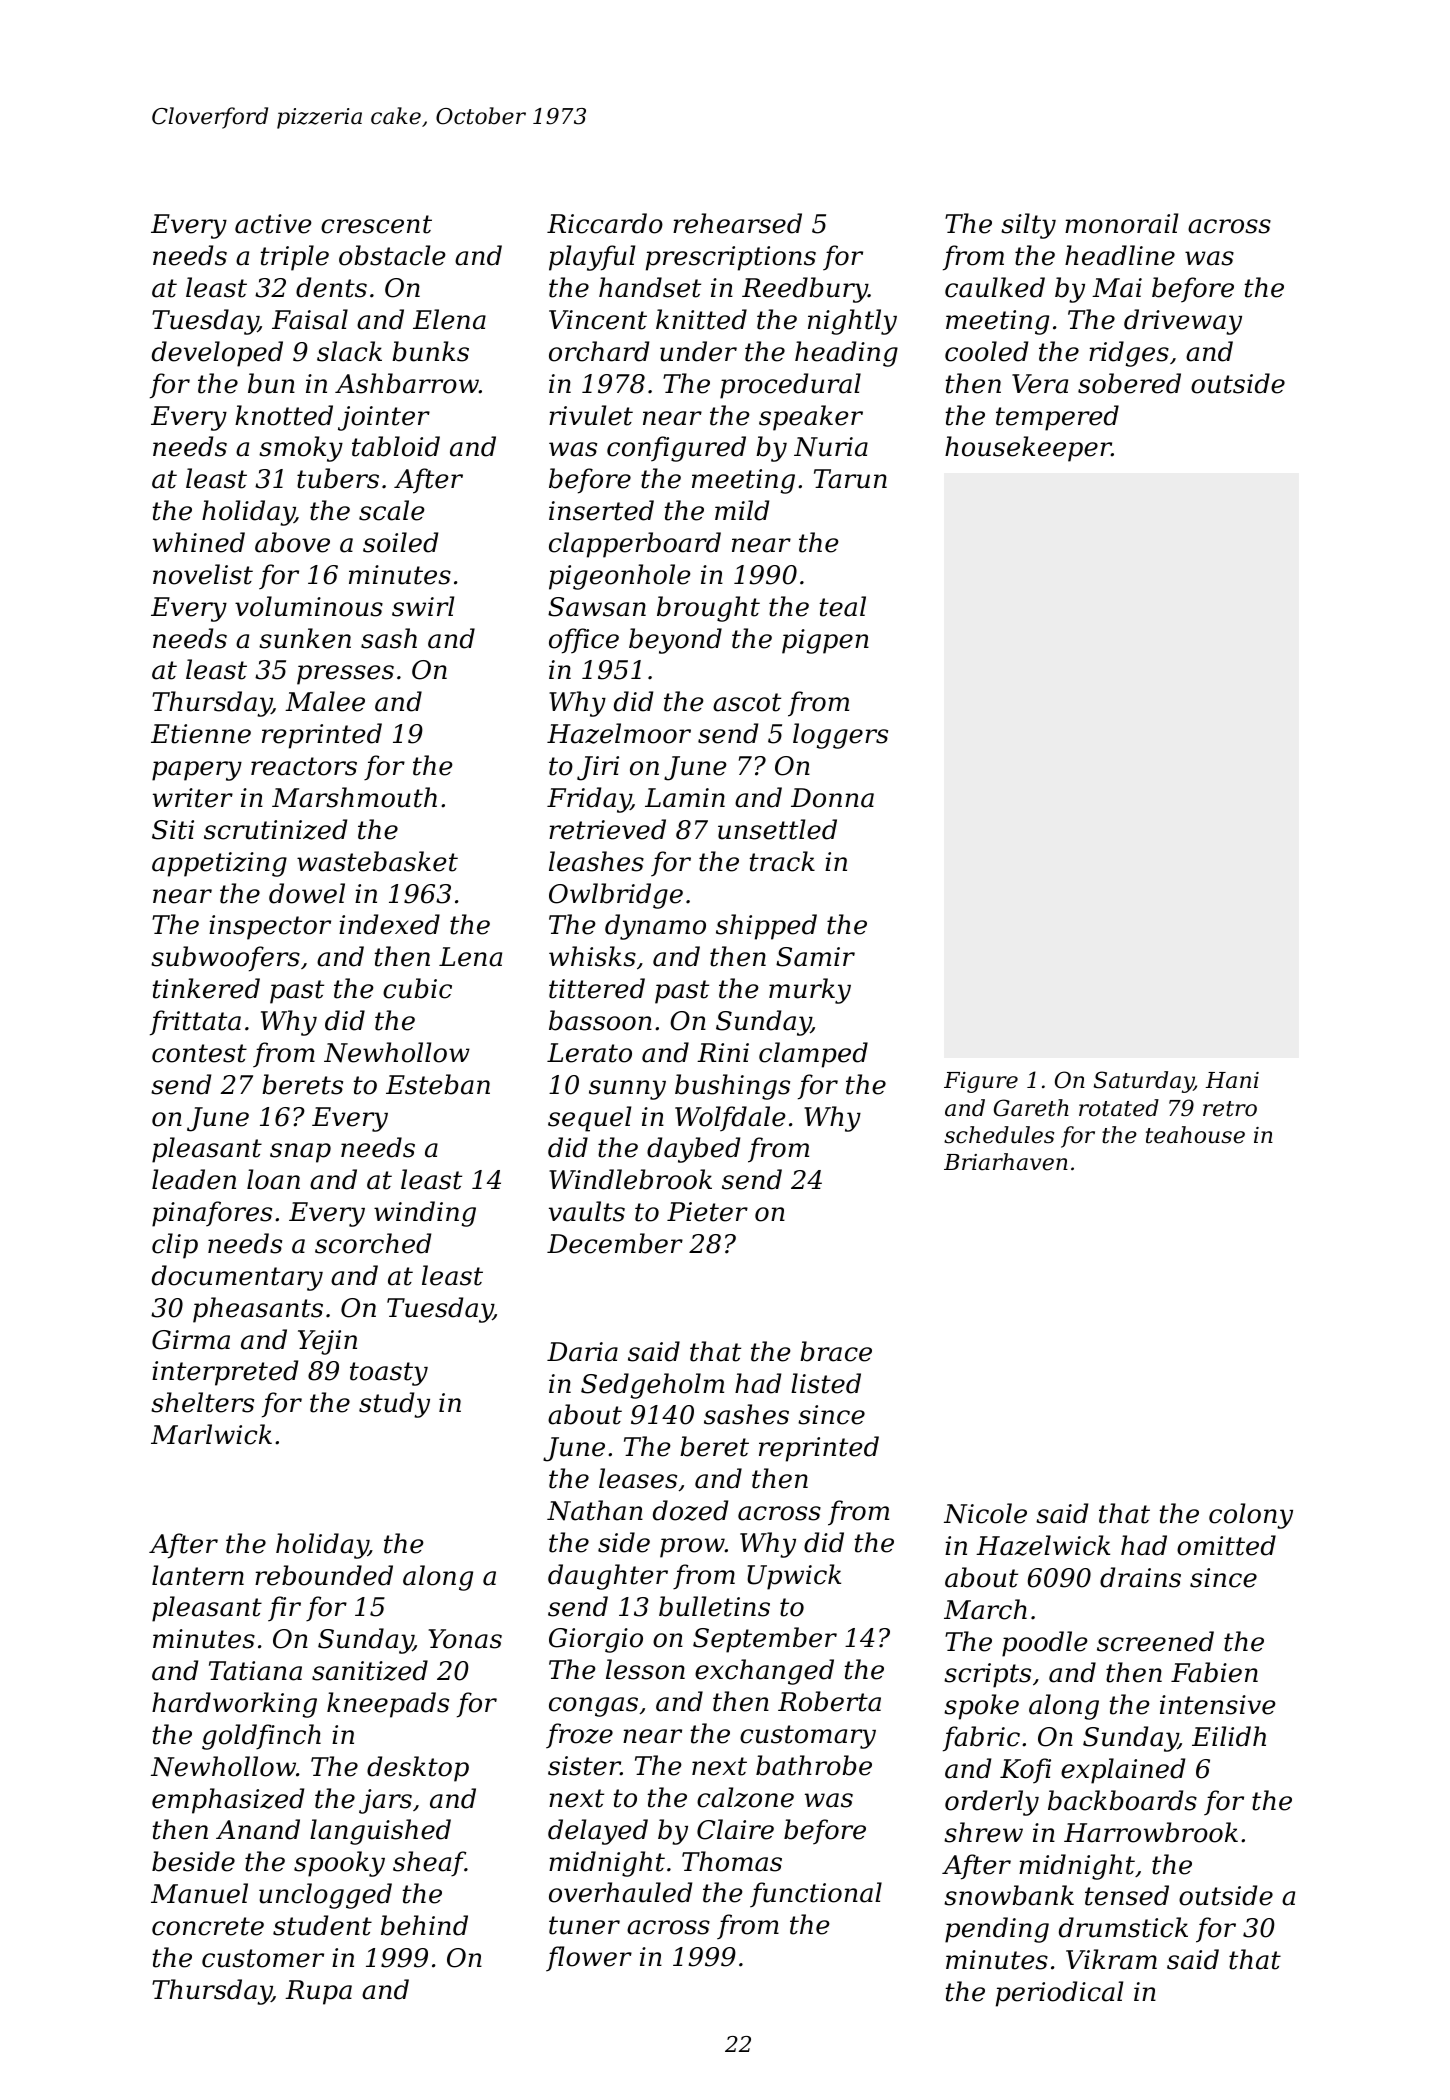 Image resolution: width=1450 pixels, height=2100 pixels. What do you see at coordinates (234, 1705) in the image?
I see `hardworking` at bounding box center [234, 1705].
